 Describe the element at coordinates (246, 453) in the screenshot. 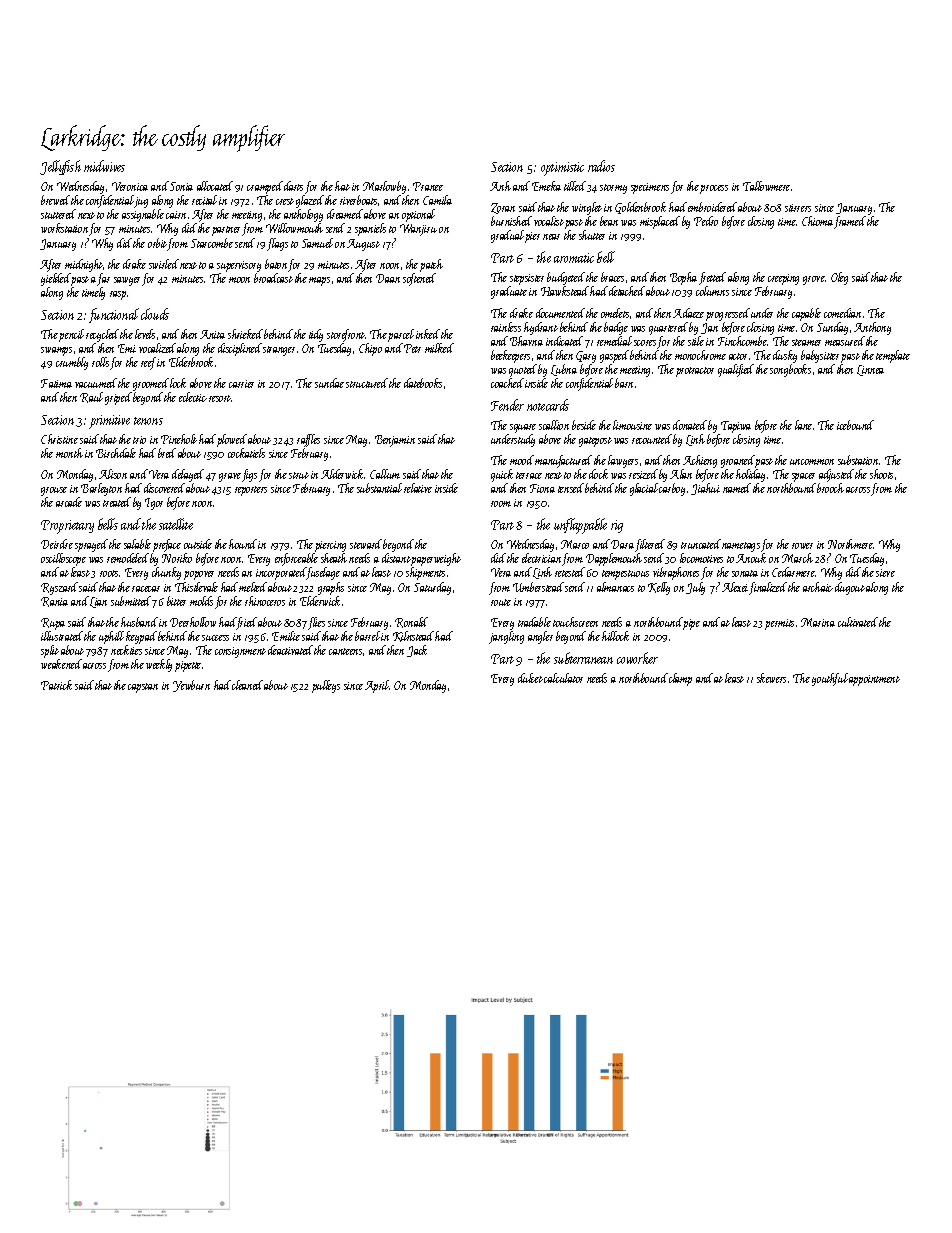

I see `cockatiels` at that location.
